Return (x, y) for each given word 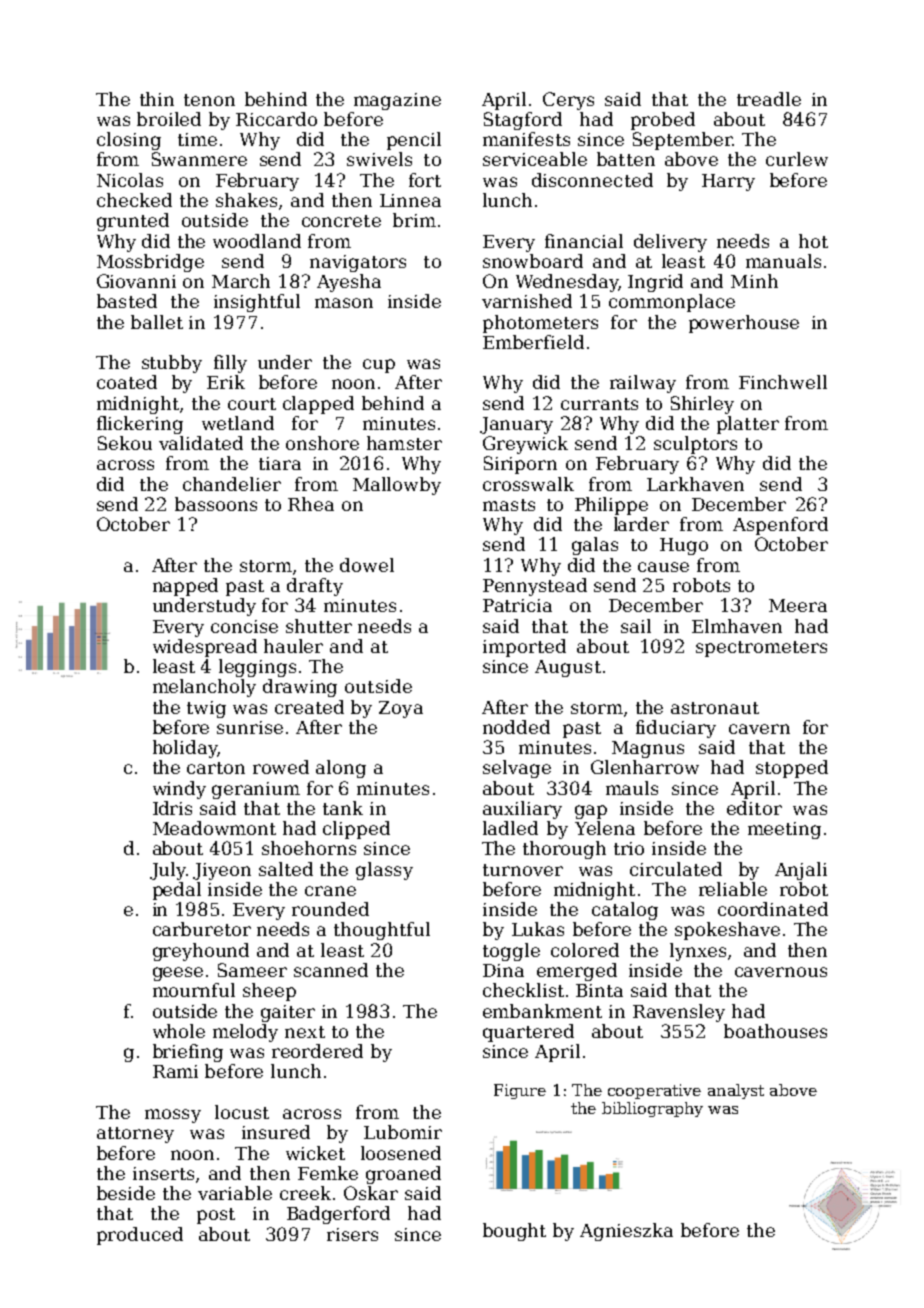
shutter (319, 626)
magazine (397, 101)
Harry (728, 182)
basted (127, 301)
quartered (528, 1033)
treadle (769, 99)
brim (414, 220)
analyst (736, 1091)
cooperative (654, 1091)
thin (157, 99)
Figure (520, 1091)
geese (178, 974)
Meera (798, 605)
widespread (205, 648)
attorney (135, 1135)
